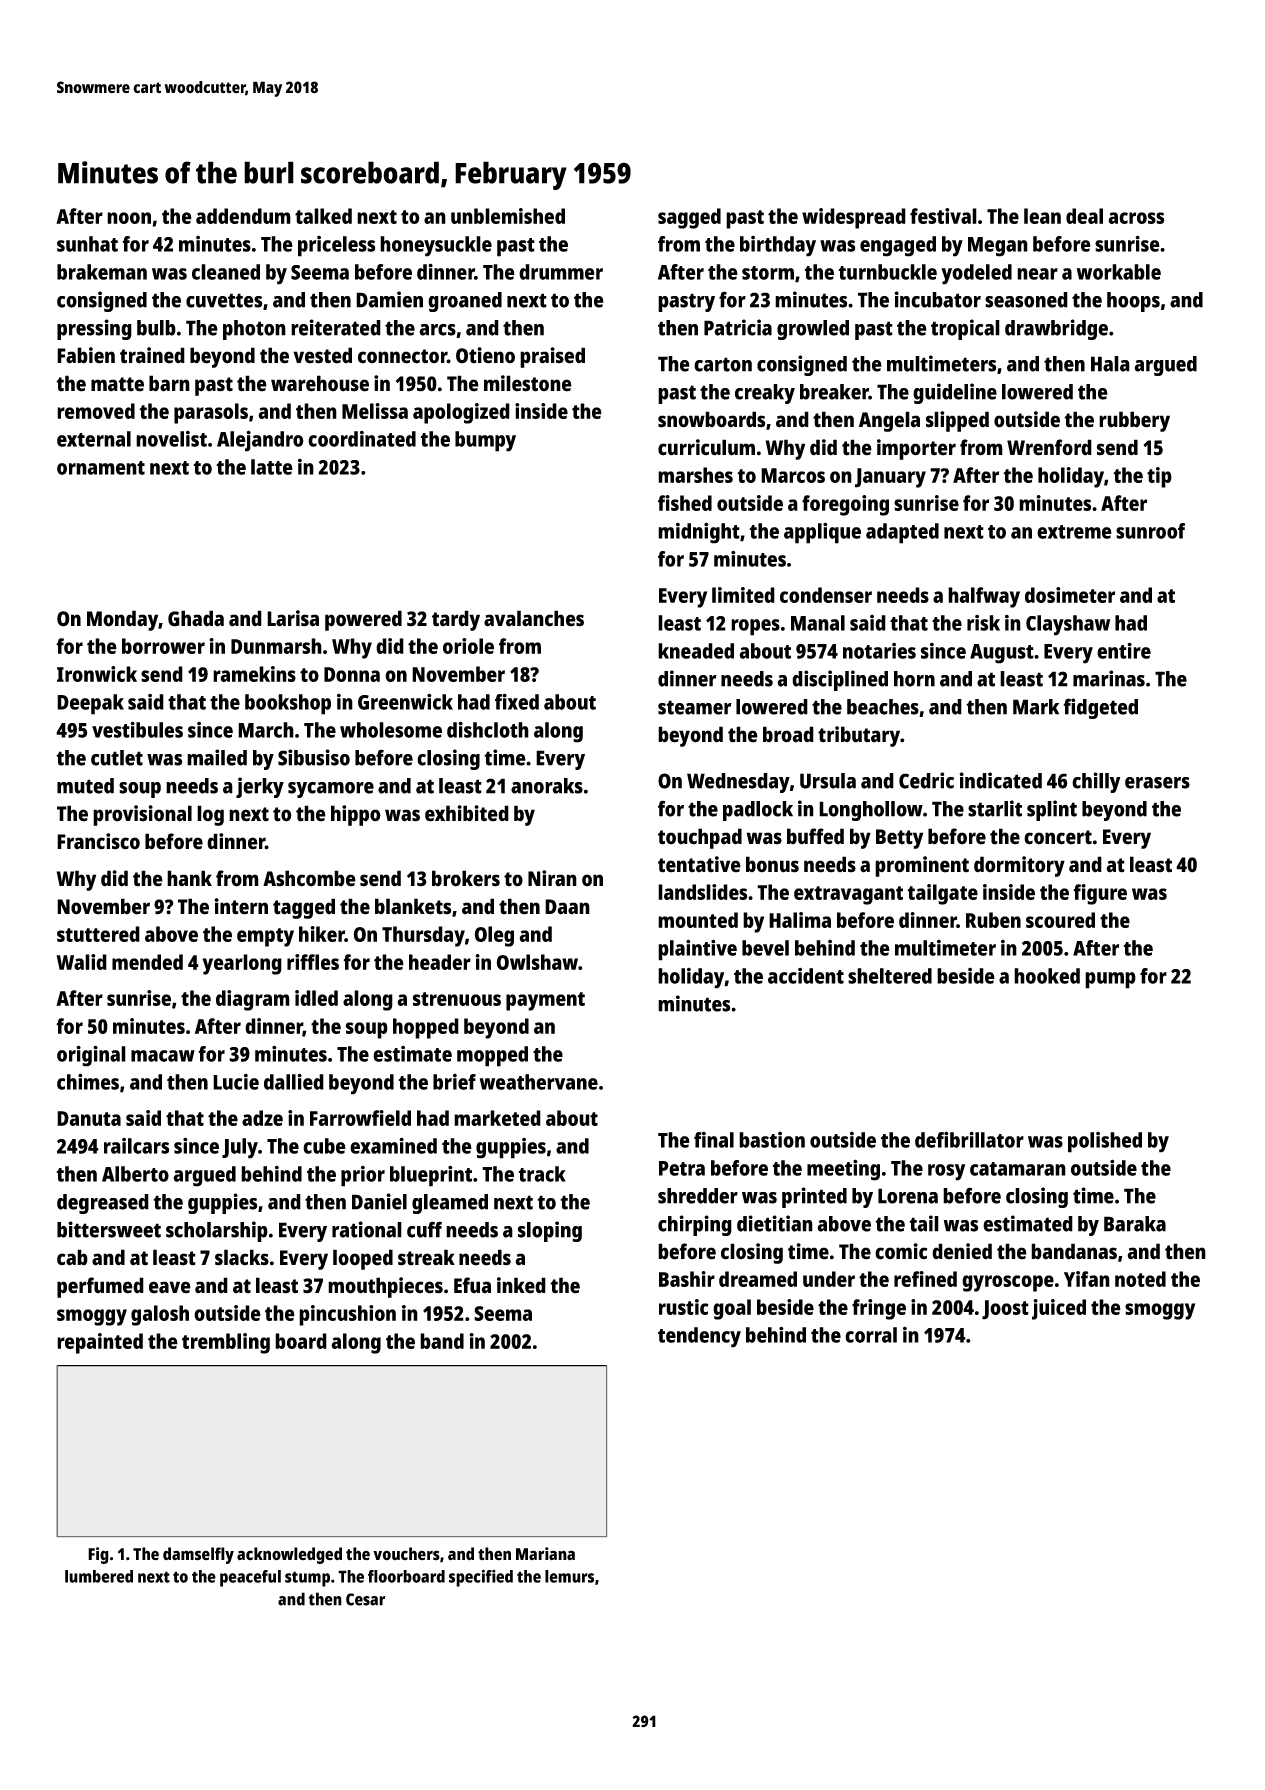 Image resolution: width=1265 pixels, height=1790 pixels. Describe the element at coordinates (1047, 976) in the page. I see `hooked` at that location.
